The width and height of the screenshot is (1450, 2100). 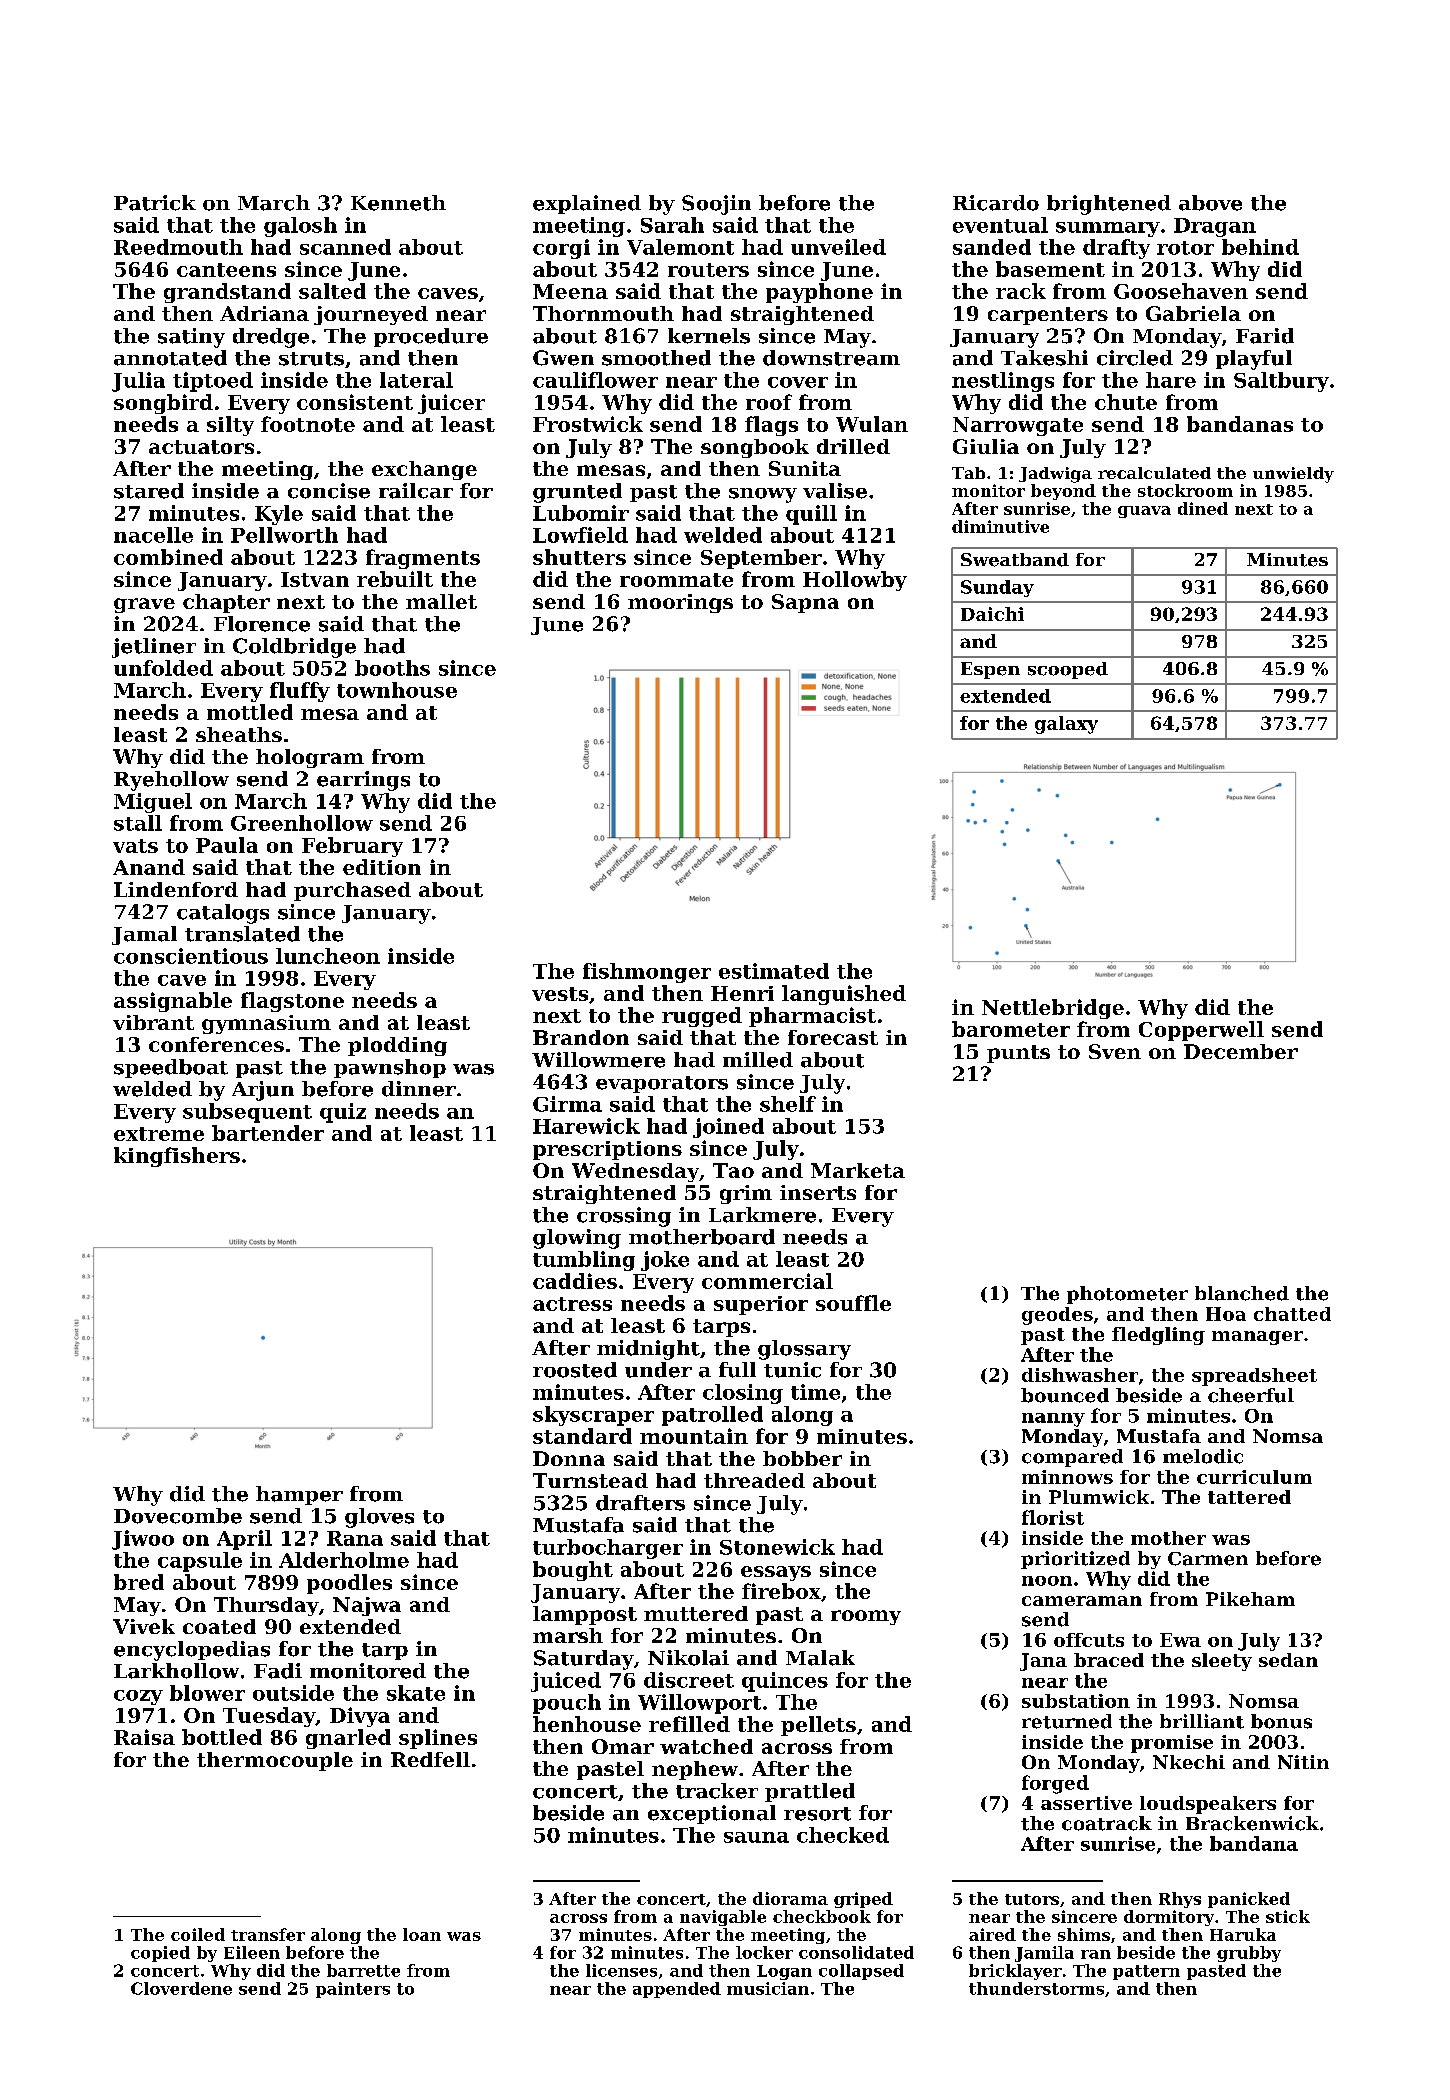 What do you see at coordinates (1048, 316) in the screenshot?
I see `carpenters` at bounding box center [1048, 316].
